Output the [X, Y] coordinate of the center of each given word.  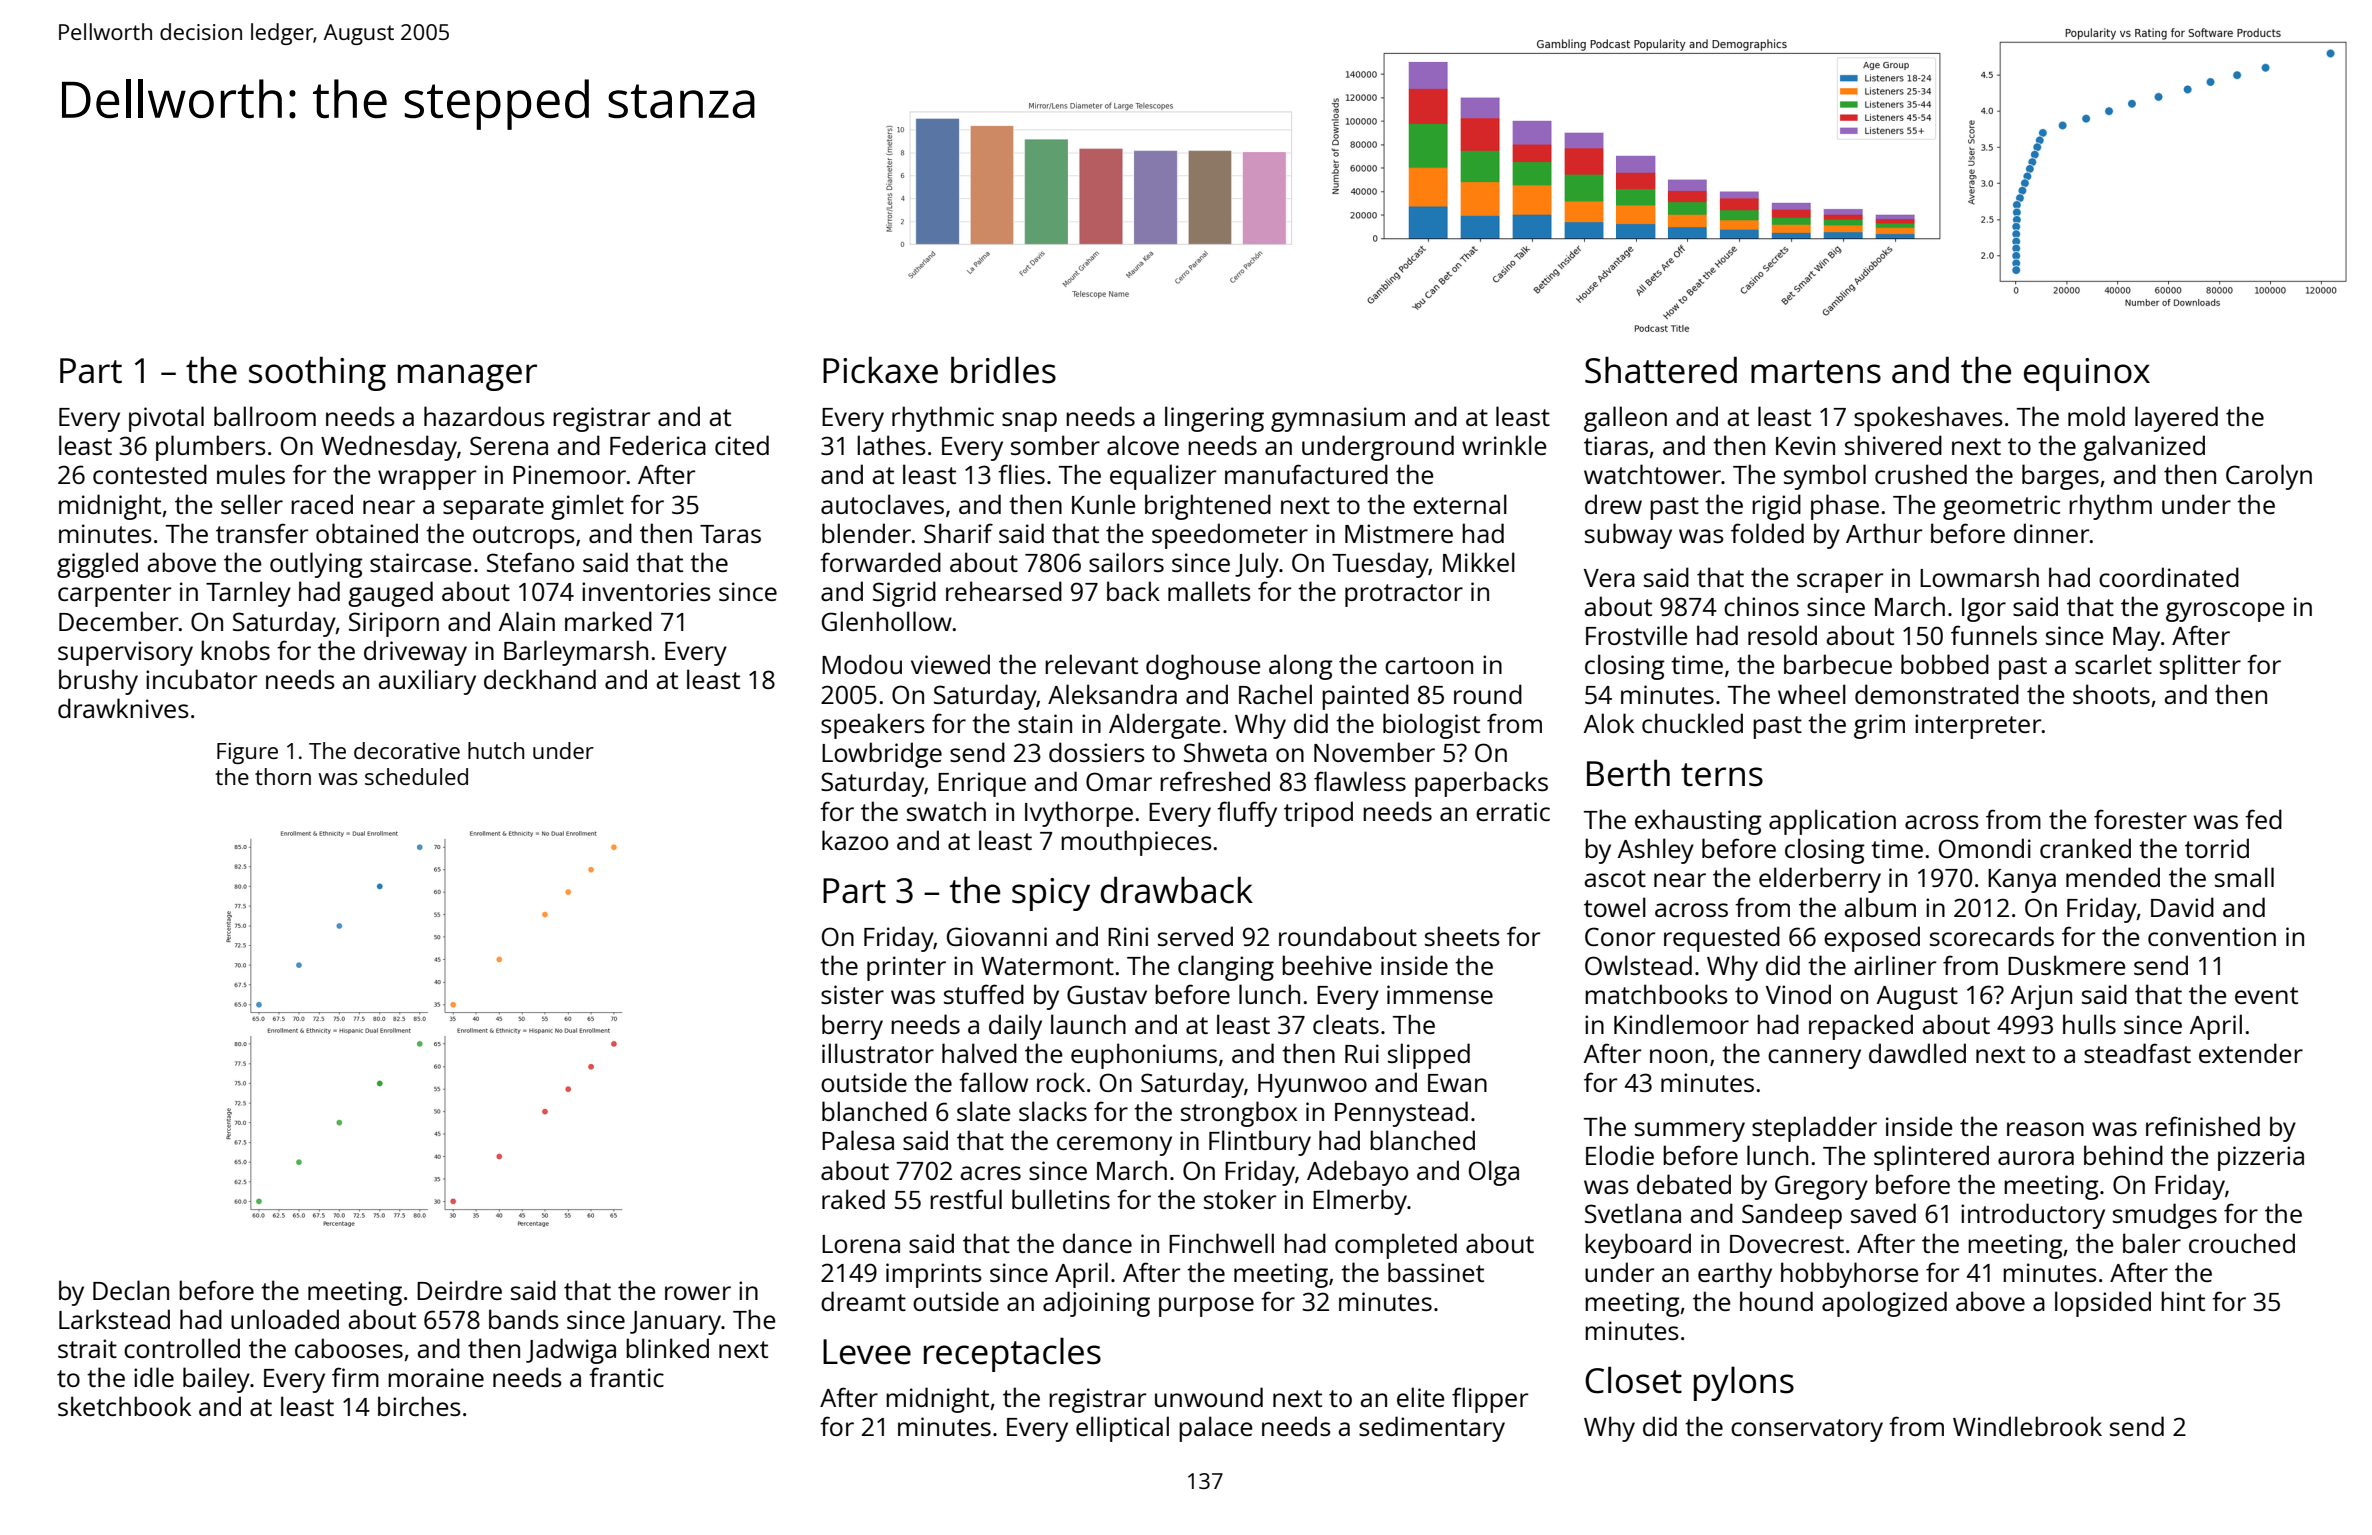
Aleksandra [1112, 694]
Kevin [1805, 445]
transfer [262, 533]
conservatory [1807, 1430]
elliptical [1122, 1429]
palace [1216, 1429]
